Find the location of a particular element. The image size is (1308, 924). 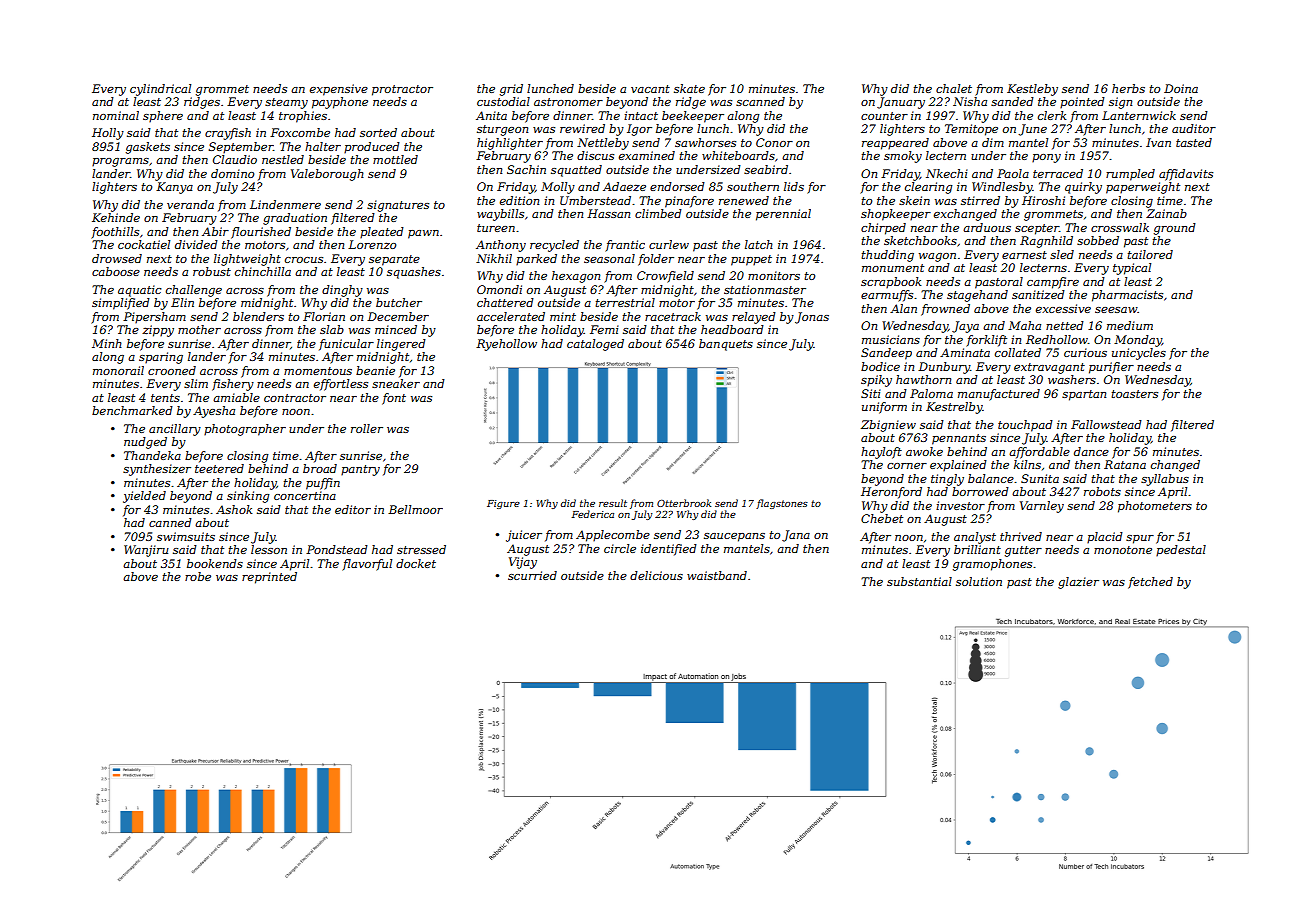

yielded is located at coordinates (144, 497).
